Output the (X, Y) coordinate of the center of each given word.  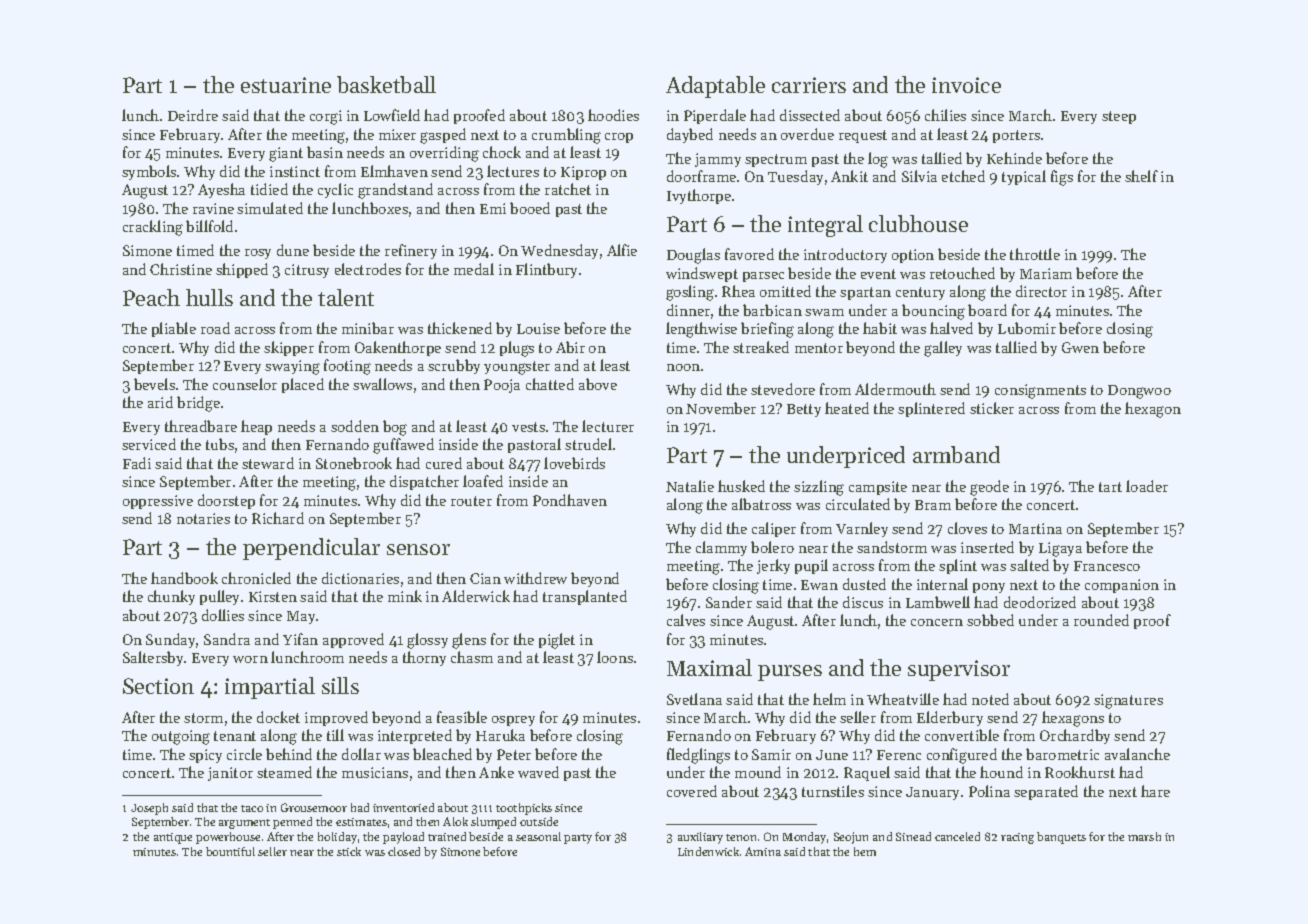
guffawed (403, 446)
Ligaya (1060, 549)
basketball (386, 84)
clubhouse (918, 223)
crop (619, 138)
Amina (763, 851)
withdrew (535, 578)
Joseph (149, 809)
